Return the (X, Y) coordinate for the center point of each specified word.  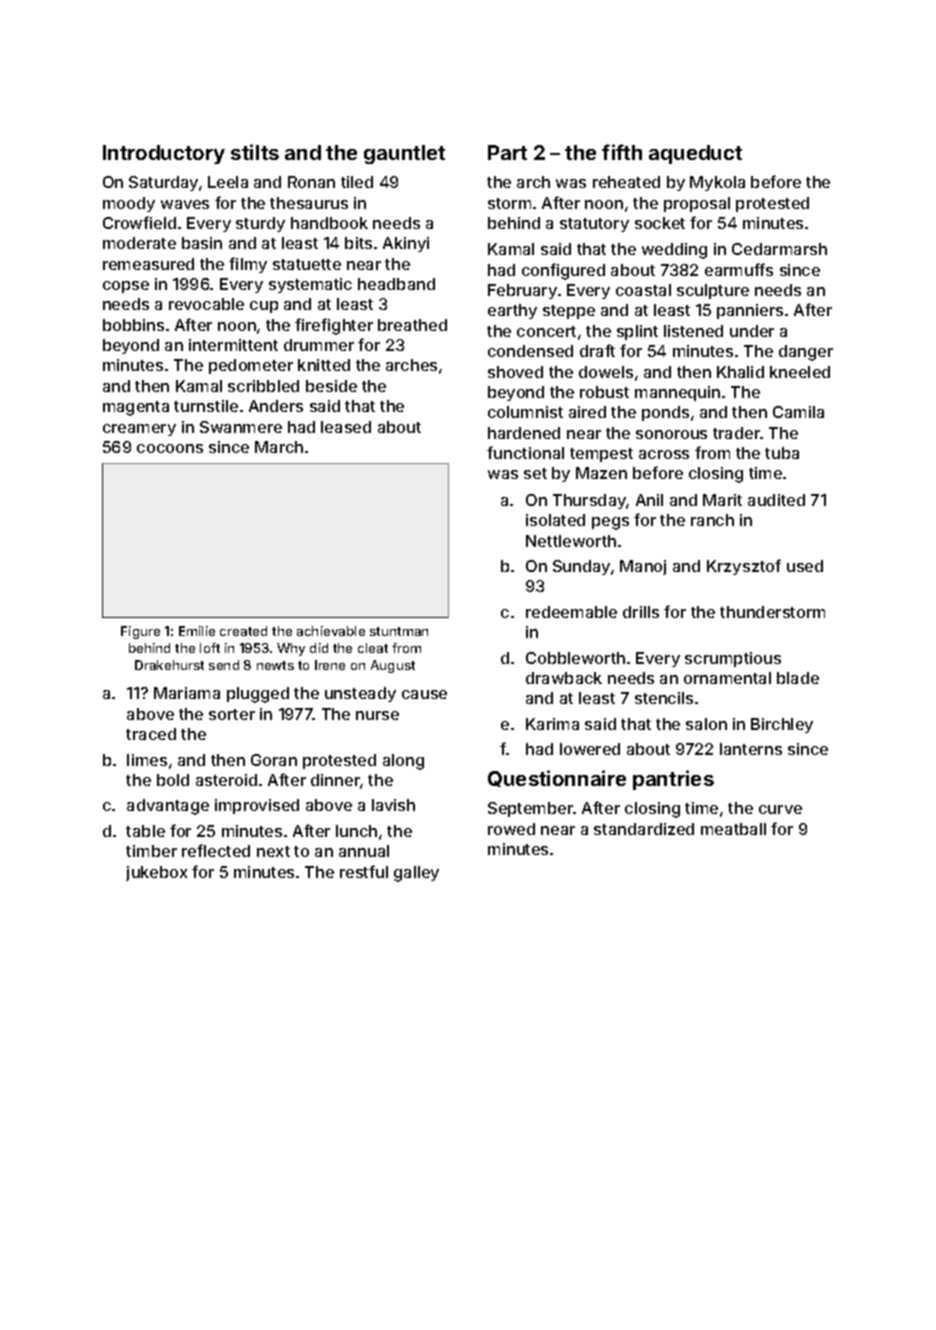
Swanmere (241, 427)
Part (507, 152)
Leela (228, 182)
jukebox (156, 873)
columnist (525, 412)
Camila (798, 412)
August (393, 666)
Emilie (197, 631)
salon (706, 724)
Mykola (717, 183)
